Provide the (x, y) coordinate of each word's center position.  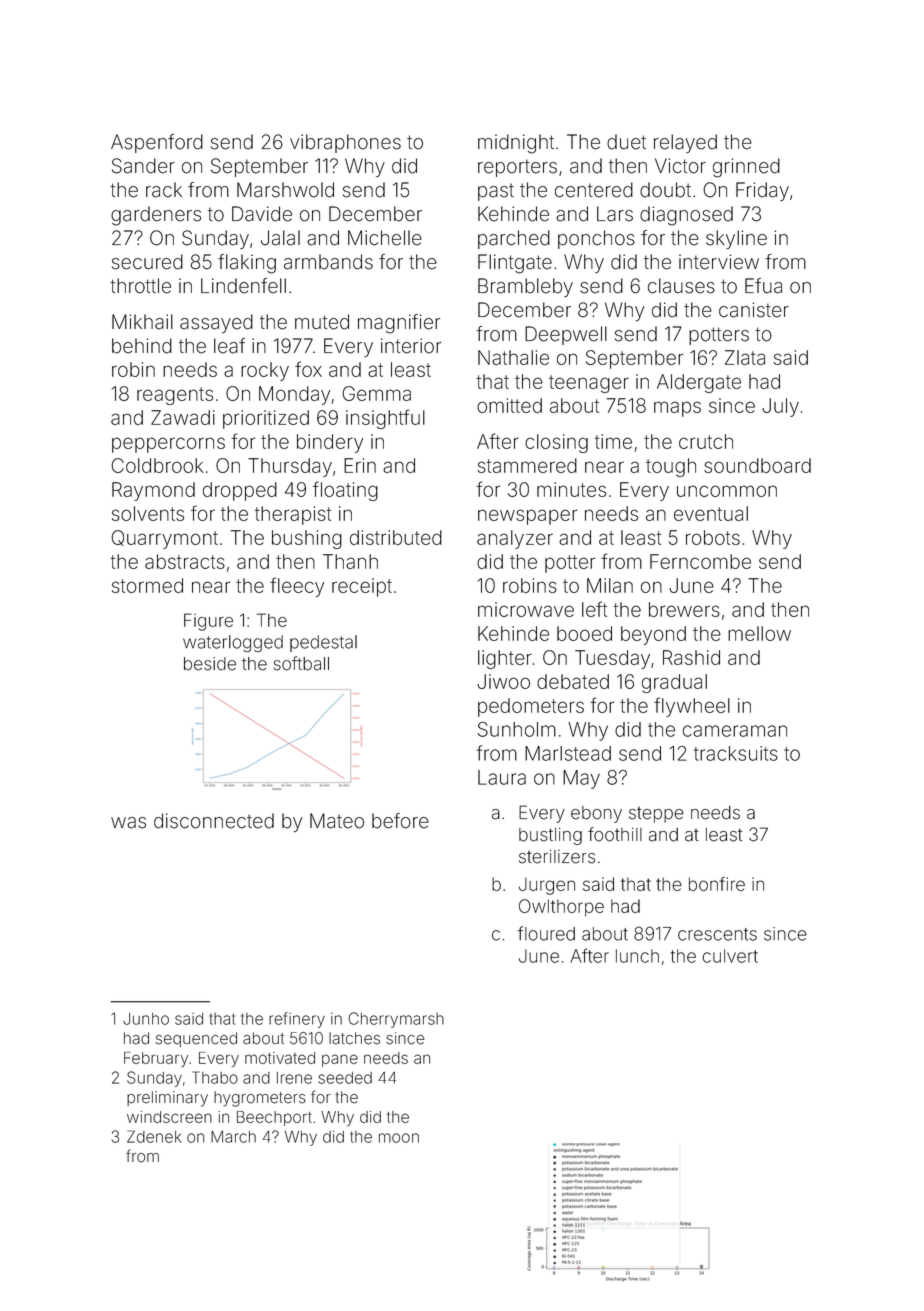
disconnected (214, 821)
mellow (759, 633)
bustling (550, 836)
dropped (240, 491)
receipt (362, 587)
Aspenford (157, 143)
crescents (717, 934)
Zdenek (154, 1136)
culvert (730, 956)
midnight (516, 144)
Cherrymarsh (396, 1020)
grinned (746, 168)
